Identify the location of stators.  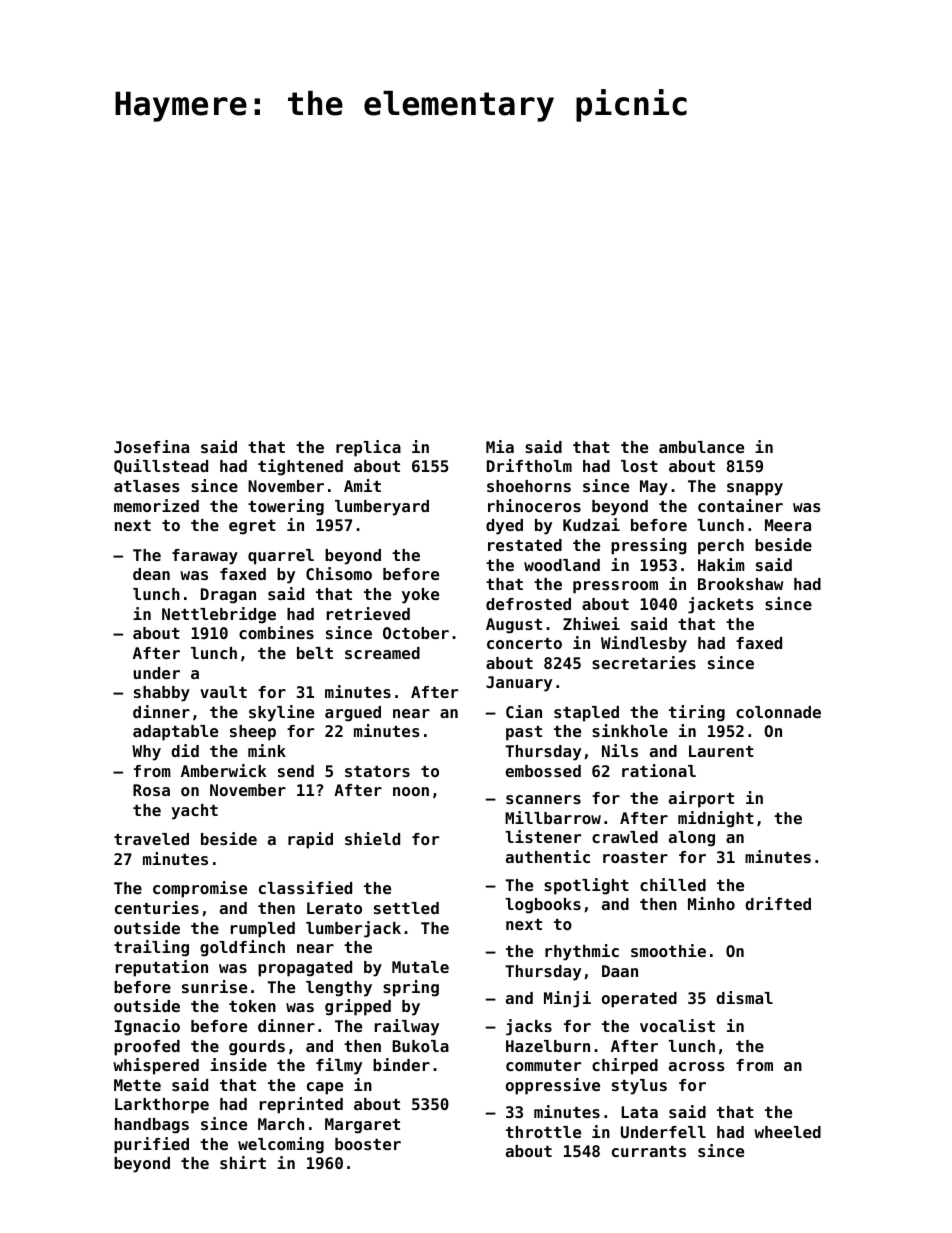
(377, 771).
